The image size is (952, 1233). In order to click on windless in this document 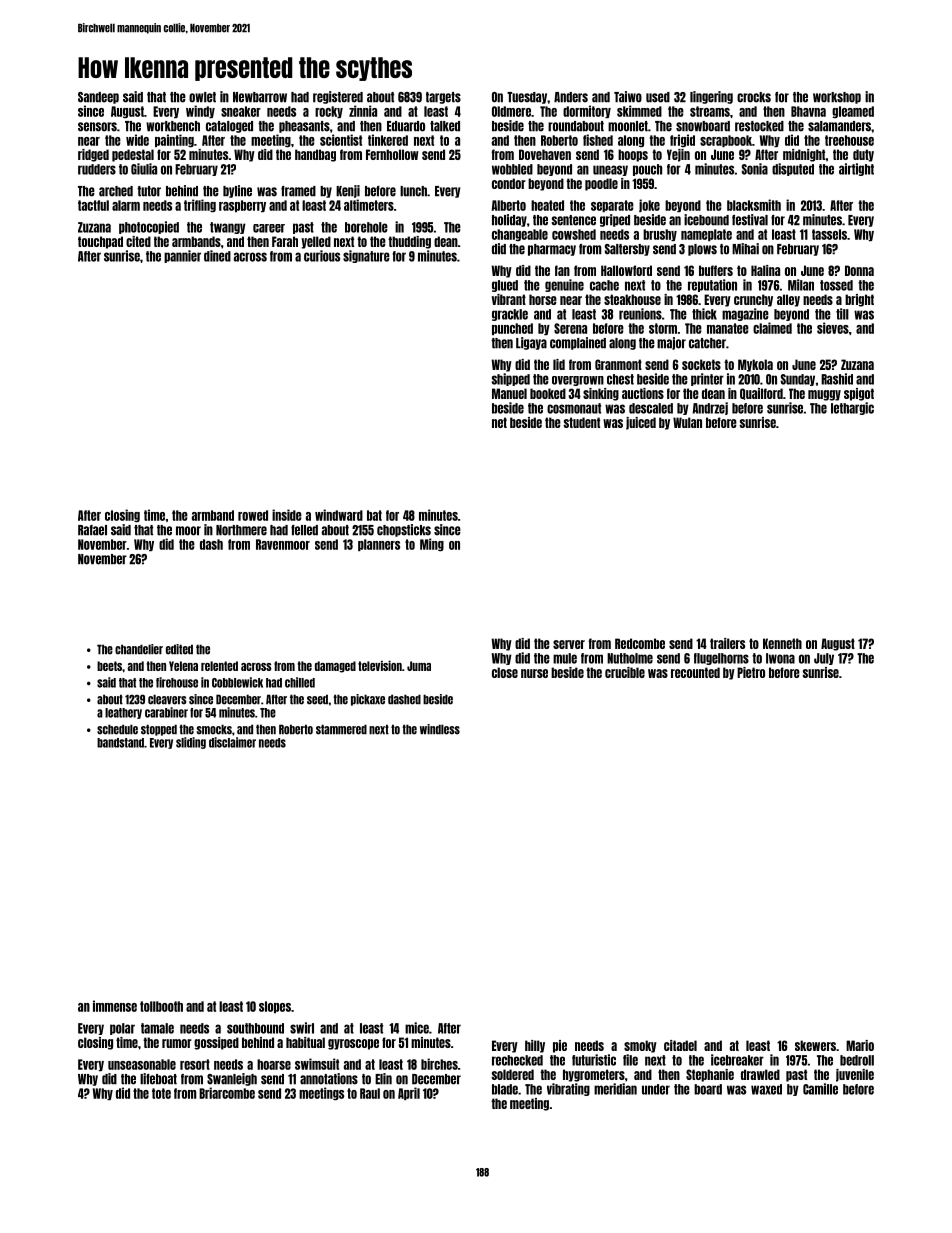, I will do `click(440, 729)`.
